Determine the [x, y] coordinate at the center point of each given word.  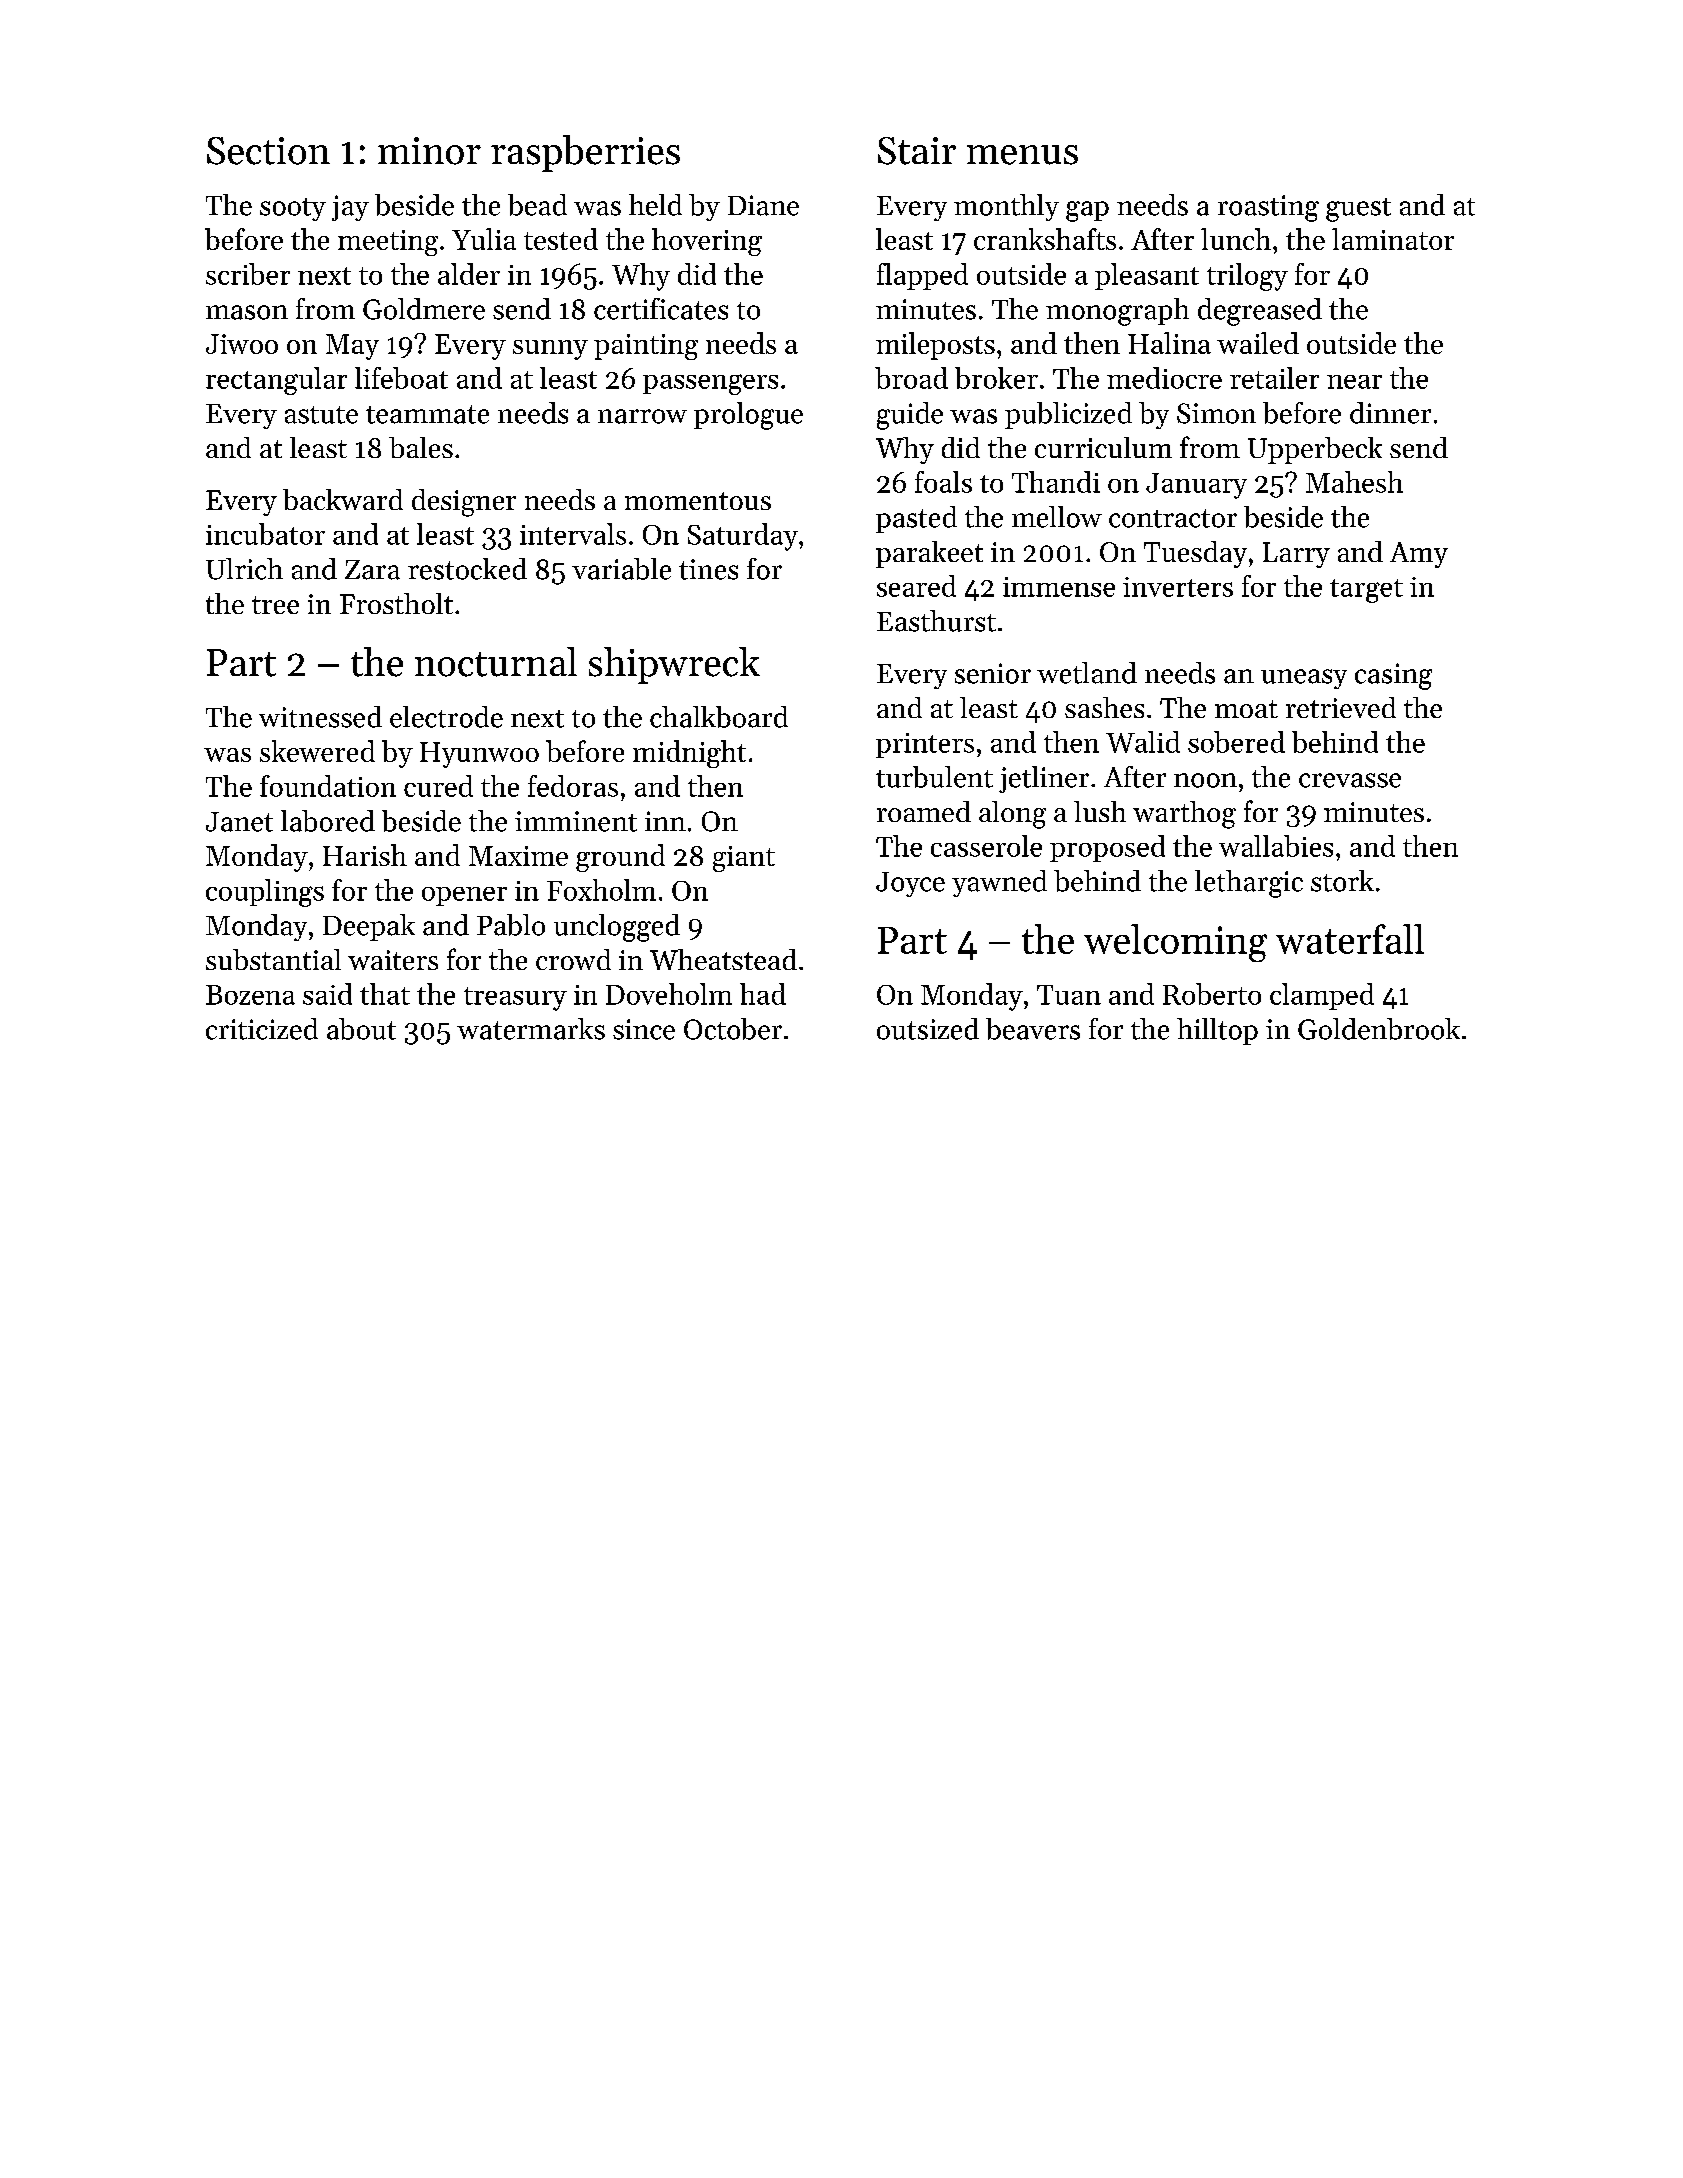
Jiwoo [242, 344]
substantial [273, 959]
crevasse [1350, 780]
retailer [1274, 378]
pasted [916, 519]
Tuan [1069, 995]
